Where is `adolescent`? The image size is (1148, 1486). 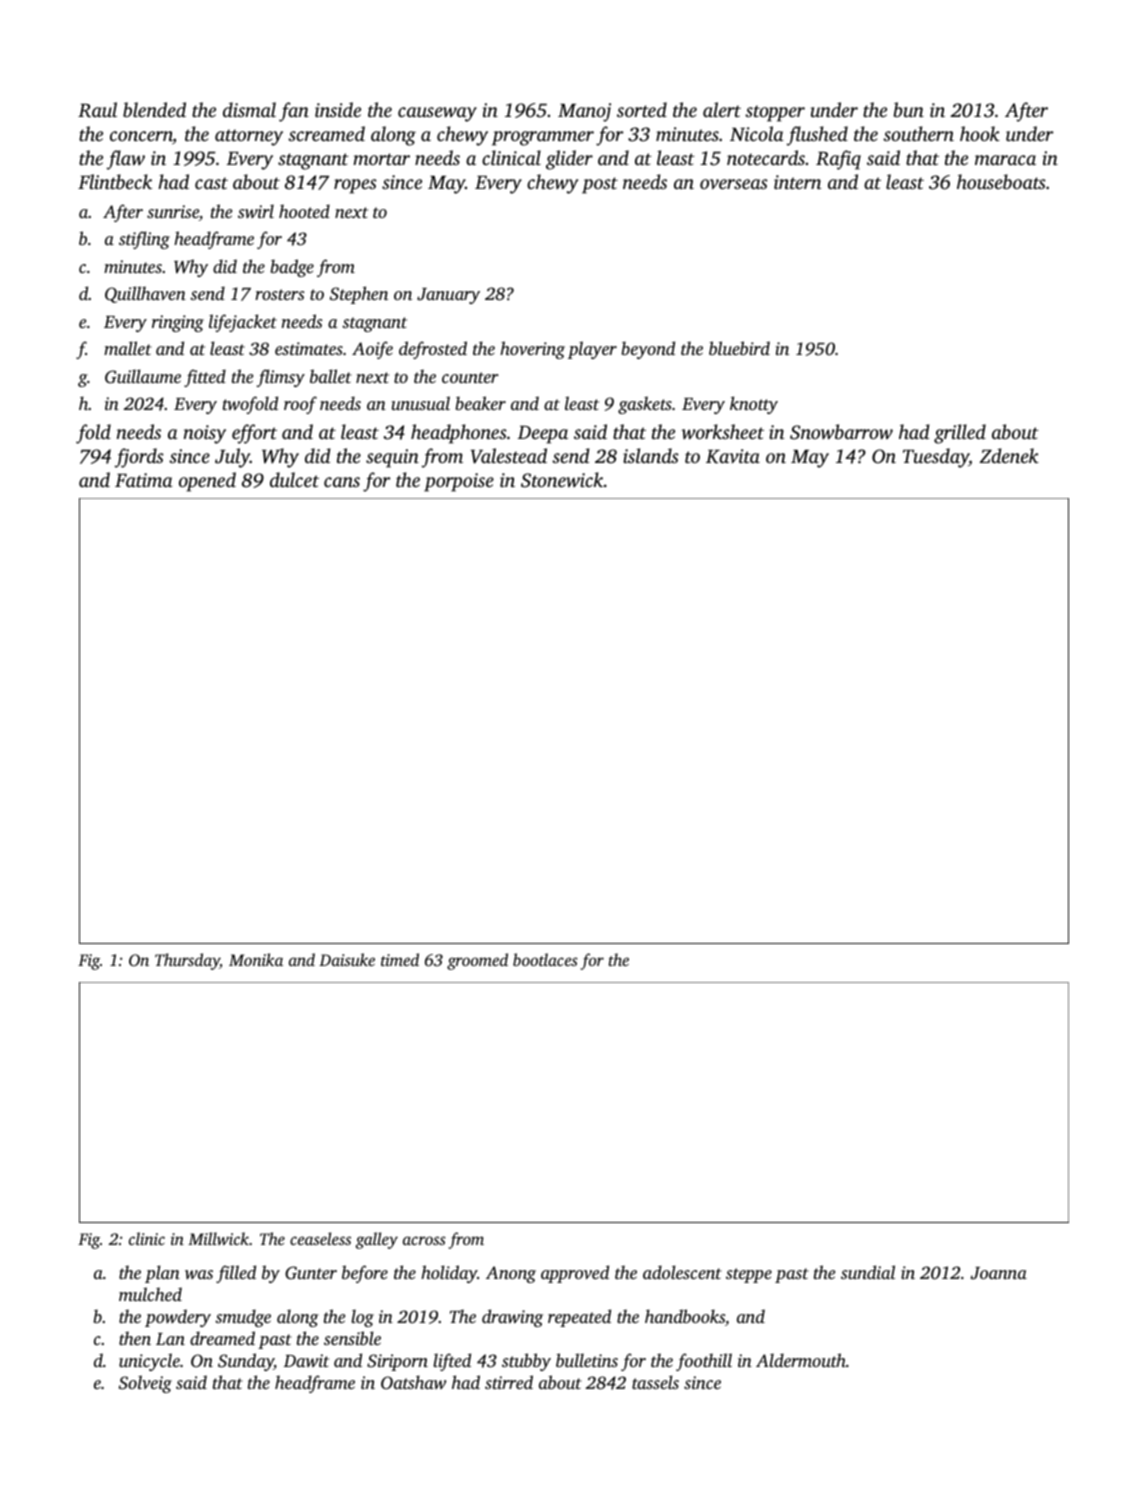
adolescent is located at coordinates (682, 1272).
